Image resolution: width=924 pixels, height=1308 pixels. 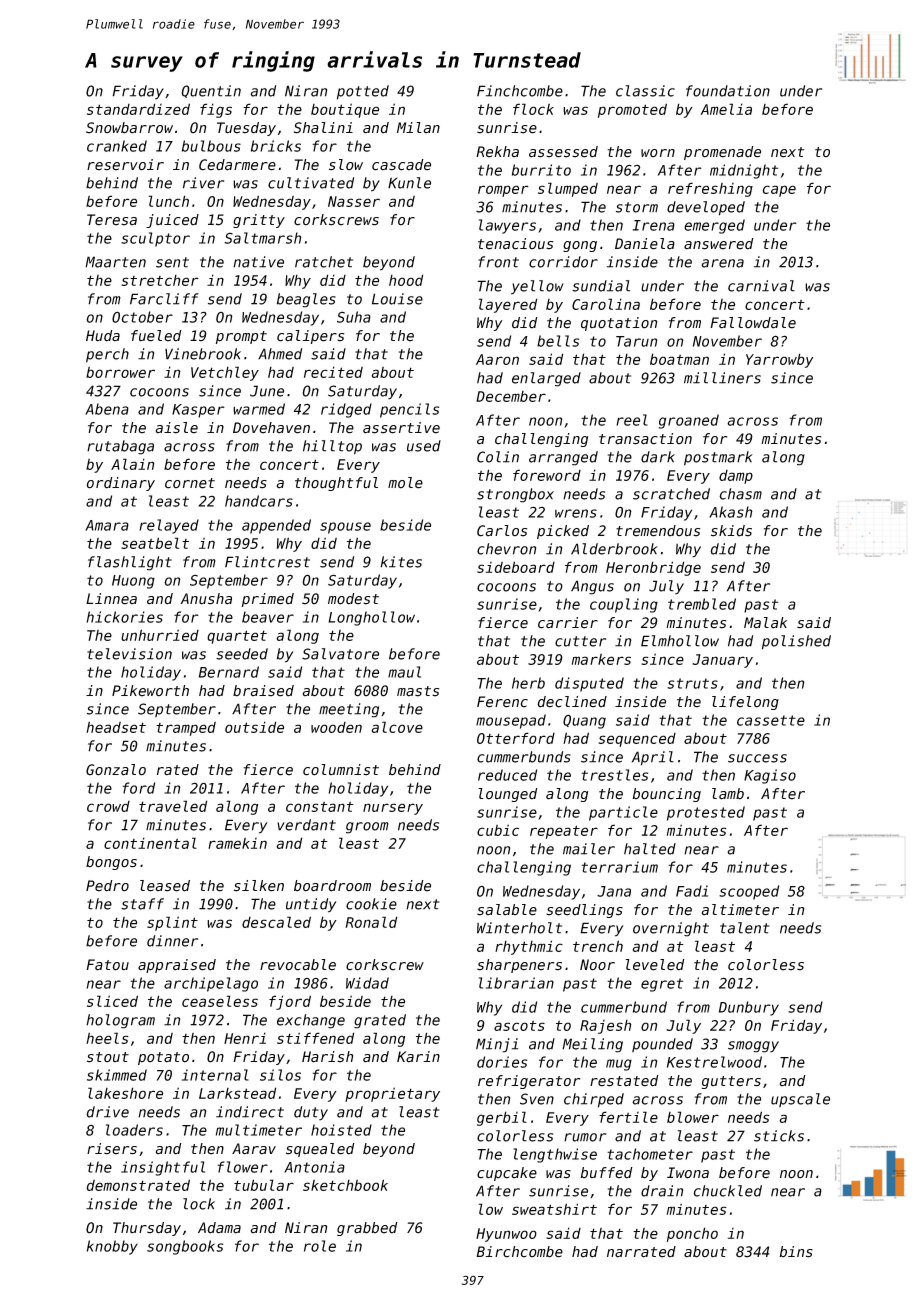 I want to click on ramekin, so click(x=237, y=843).
